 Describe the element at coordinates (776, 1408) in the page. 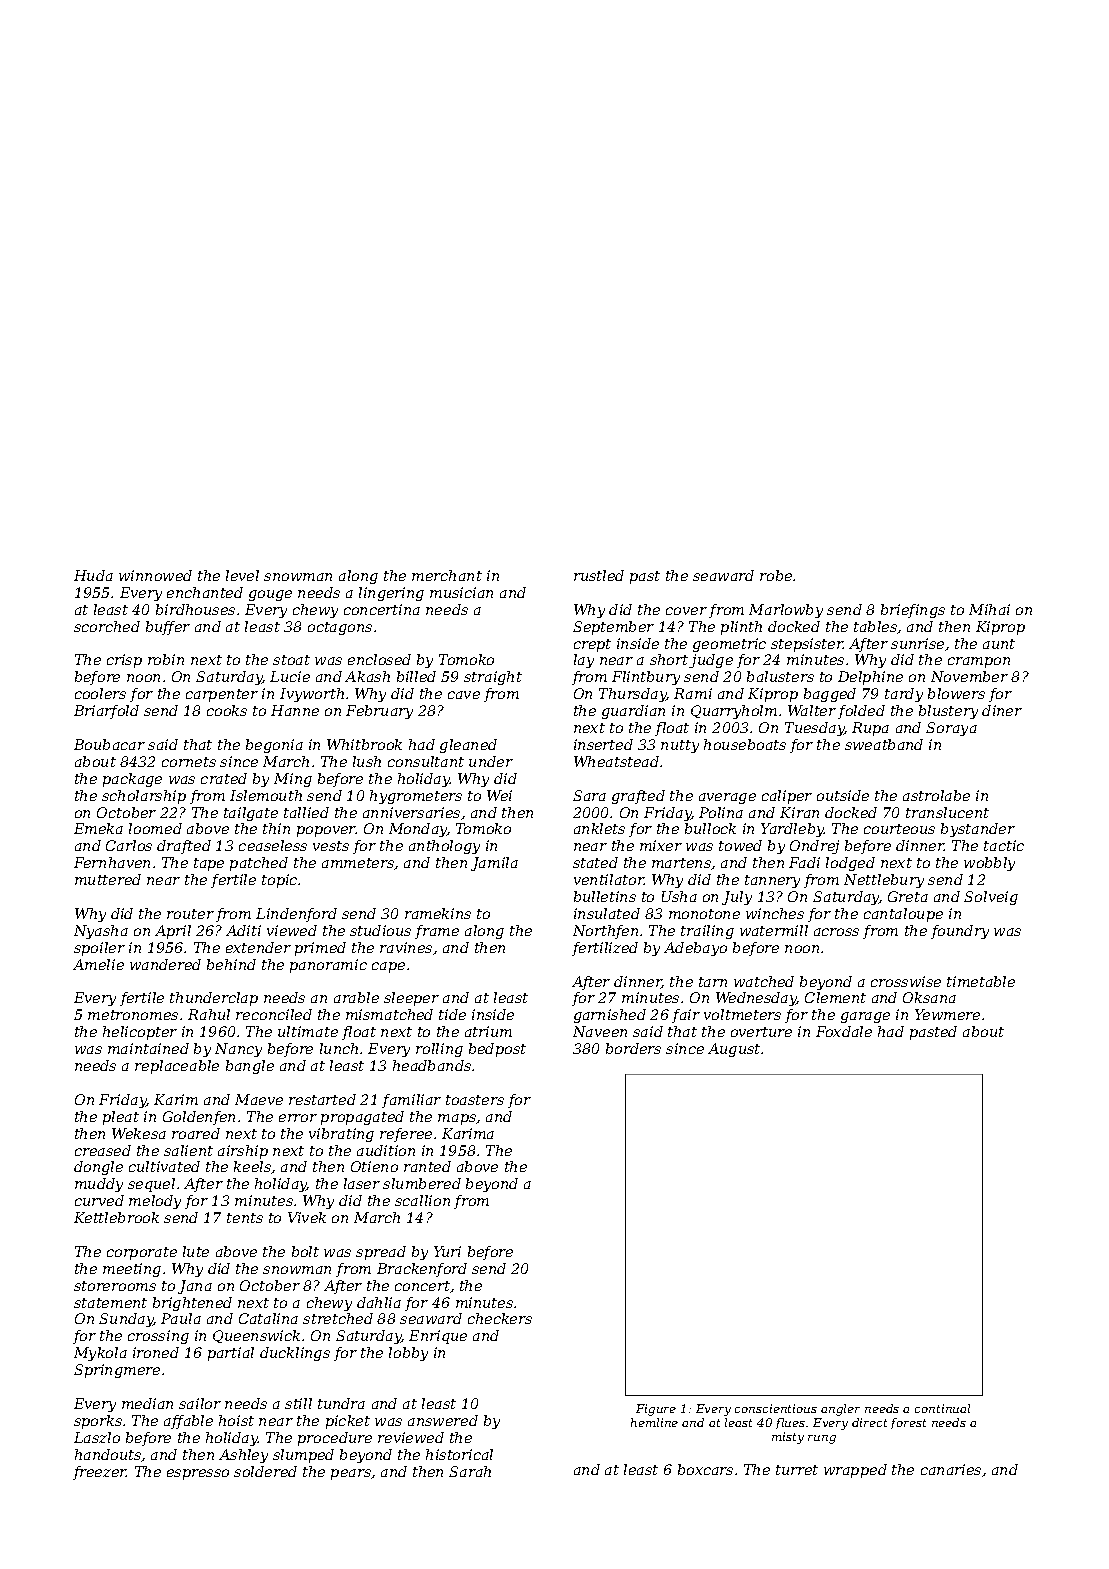

I see `conscientious` at that location.
